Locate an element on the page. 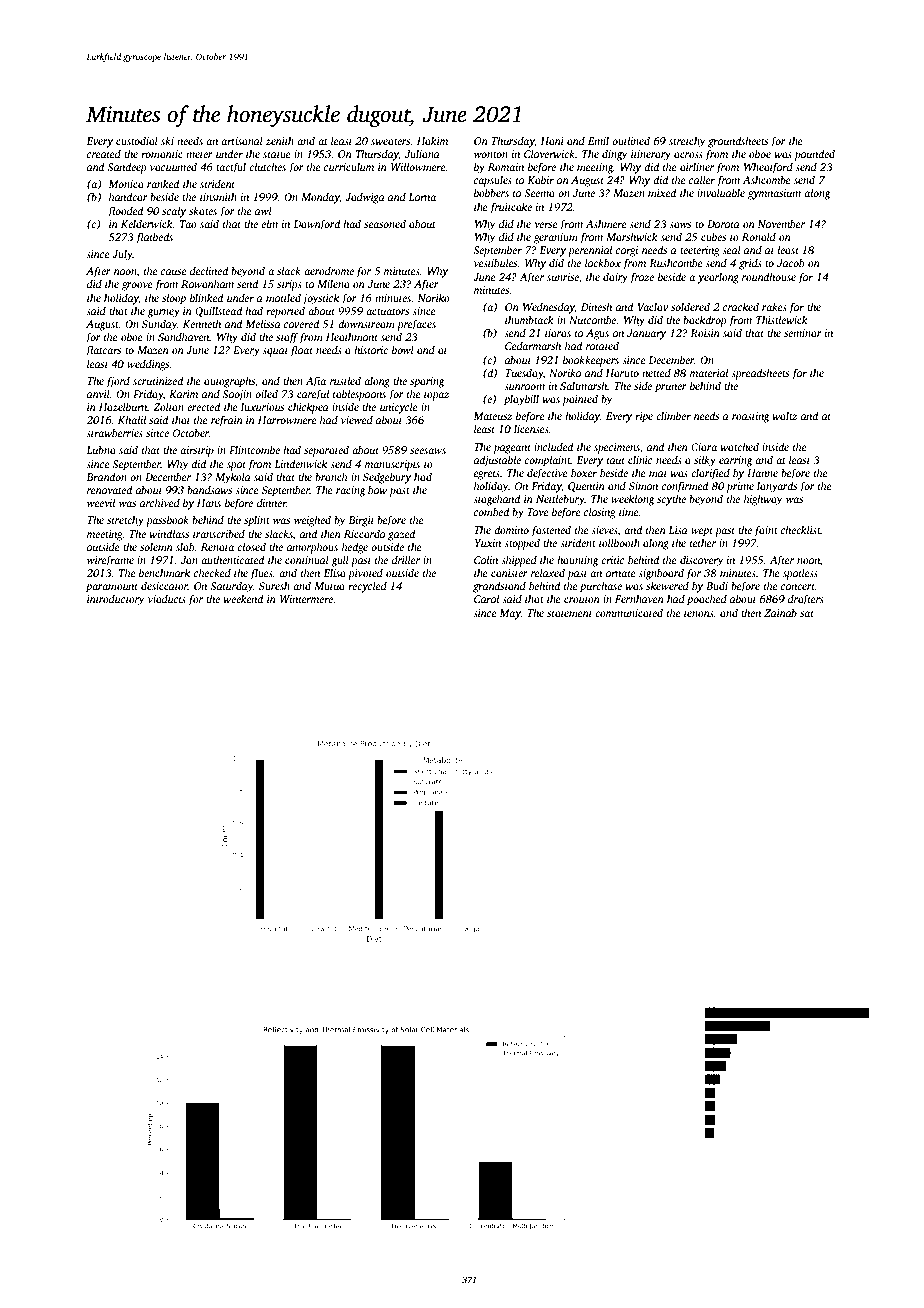  custodial is located at coordinates (137, 140).
